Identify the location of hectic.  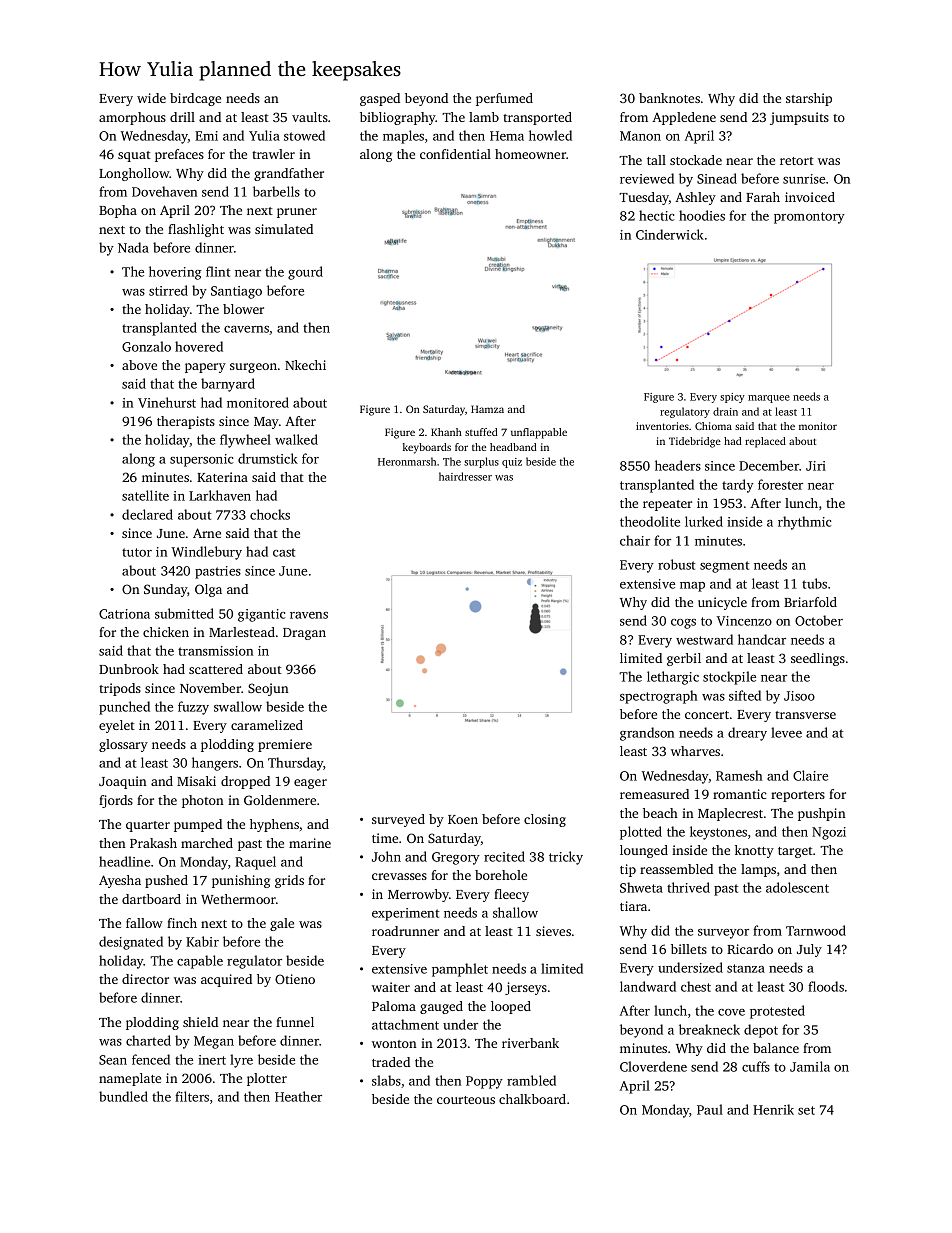
(657, 215).
